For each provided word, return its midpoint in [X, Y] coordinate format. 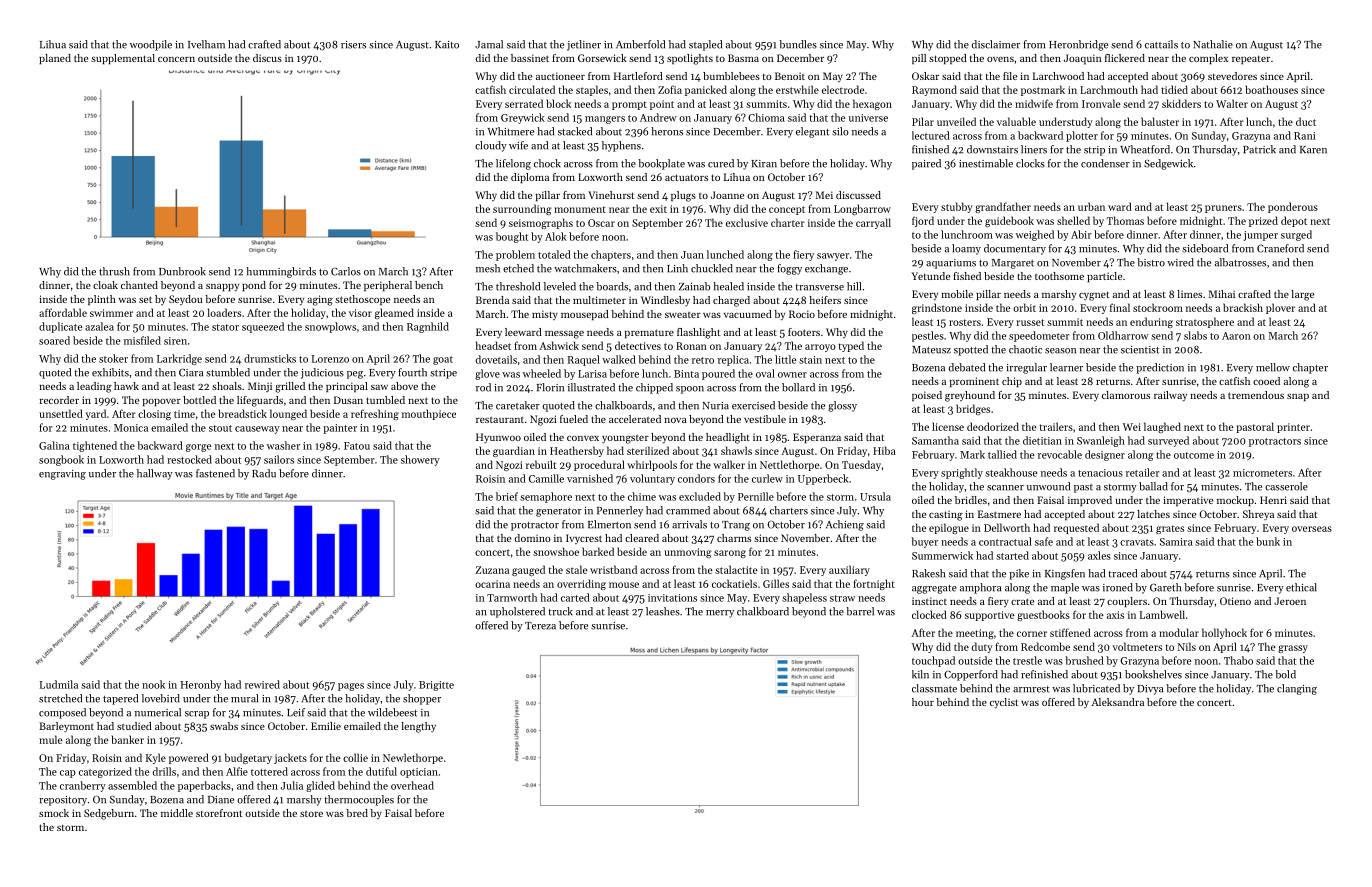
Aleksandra [1117, 702]
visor [360, 313]
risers [353, 45]
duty [982, 647]
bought [512, 237]
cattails [1161, 44]
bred [357, 813]
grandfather [1003, 207]
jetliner [584, 45]
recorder [59, 400]
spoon [690, 390]
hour [923, 702]
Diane [221, 800]
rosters [965, 322]
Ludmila [59, 684]
